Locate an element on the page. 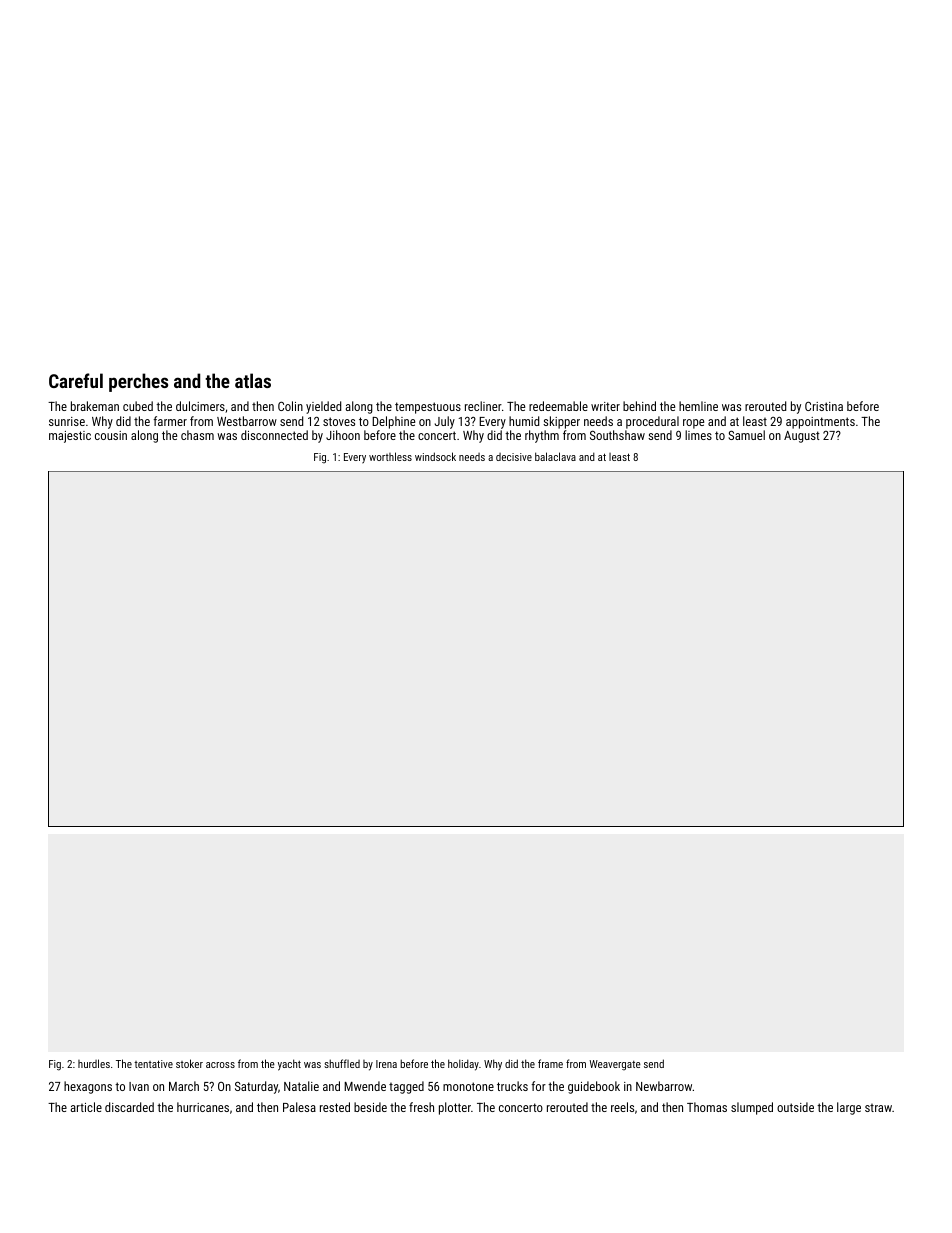 This page has height=1233, width=952. plotter is located at coordinates (455, 1108).
